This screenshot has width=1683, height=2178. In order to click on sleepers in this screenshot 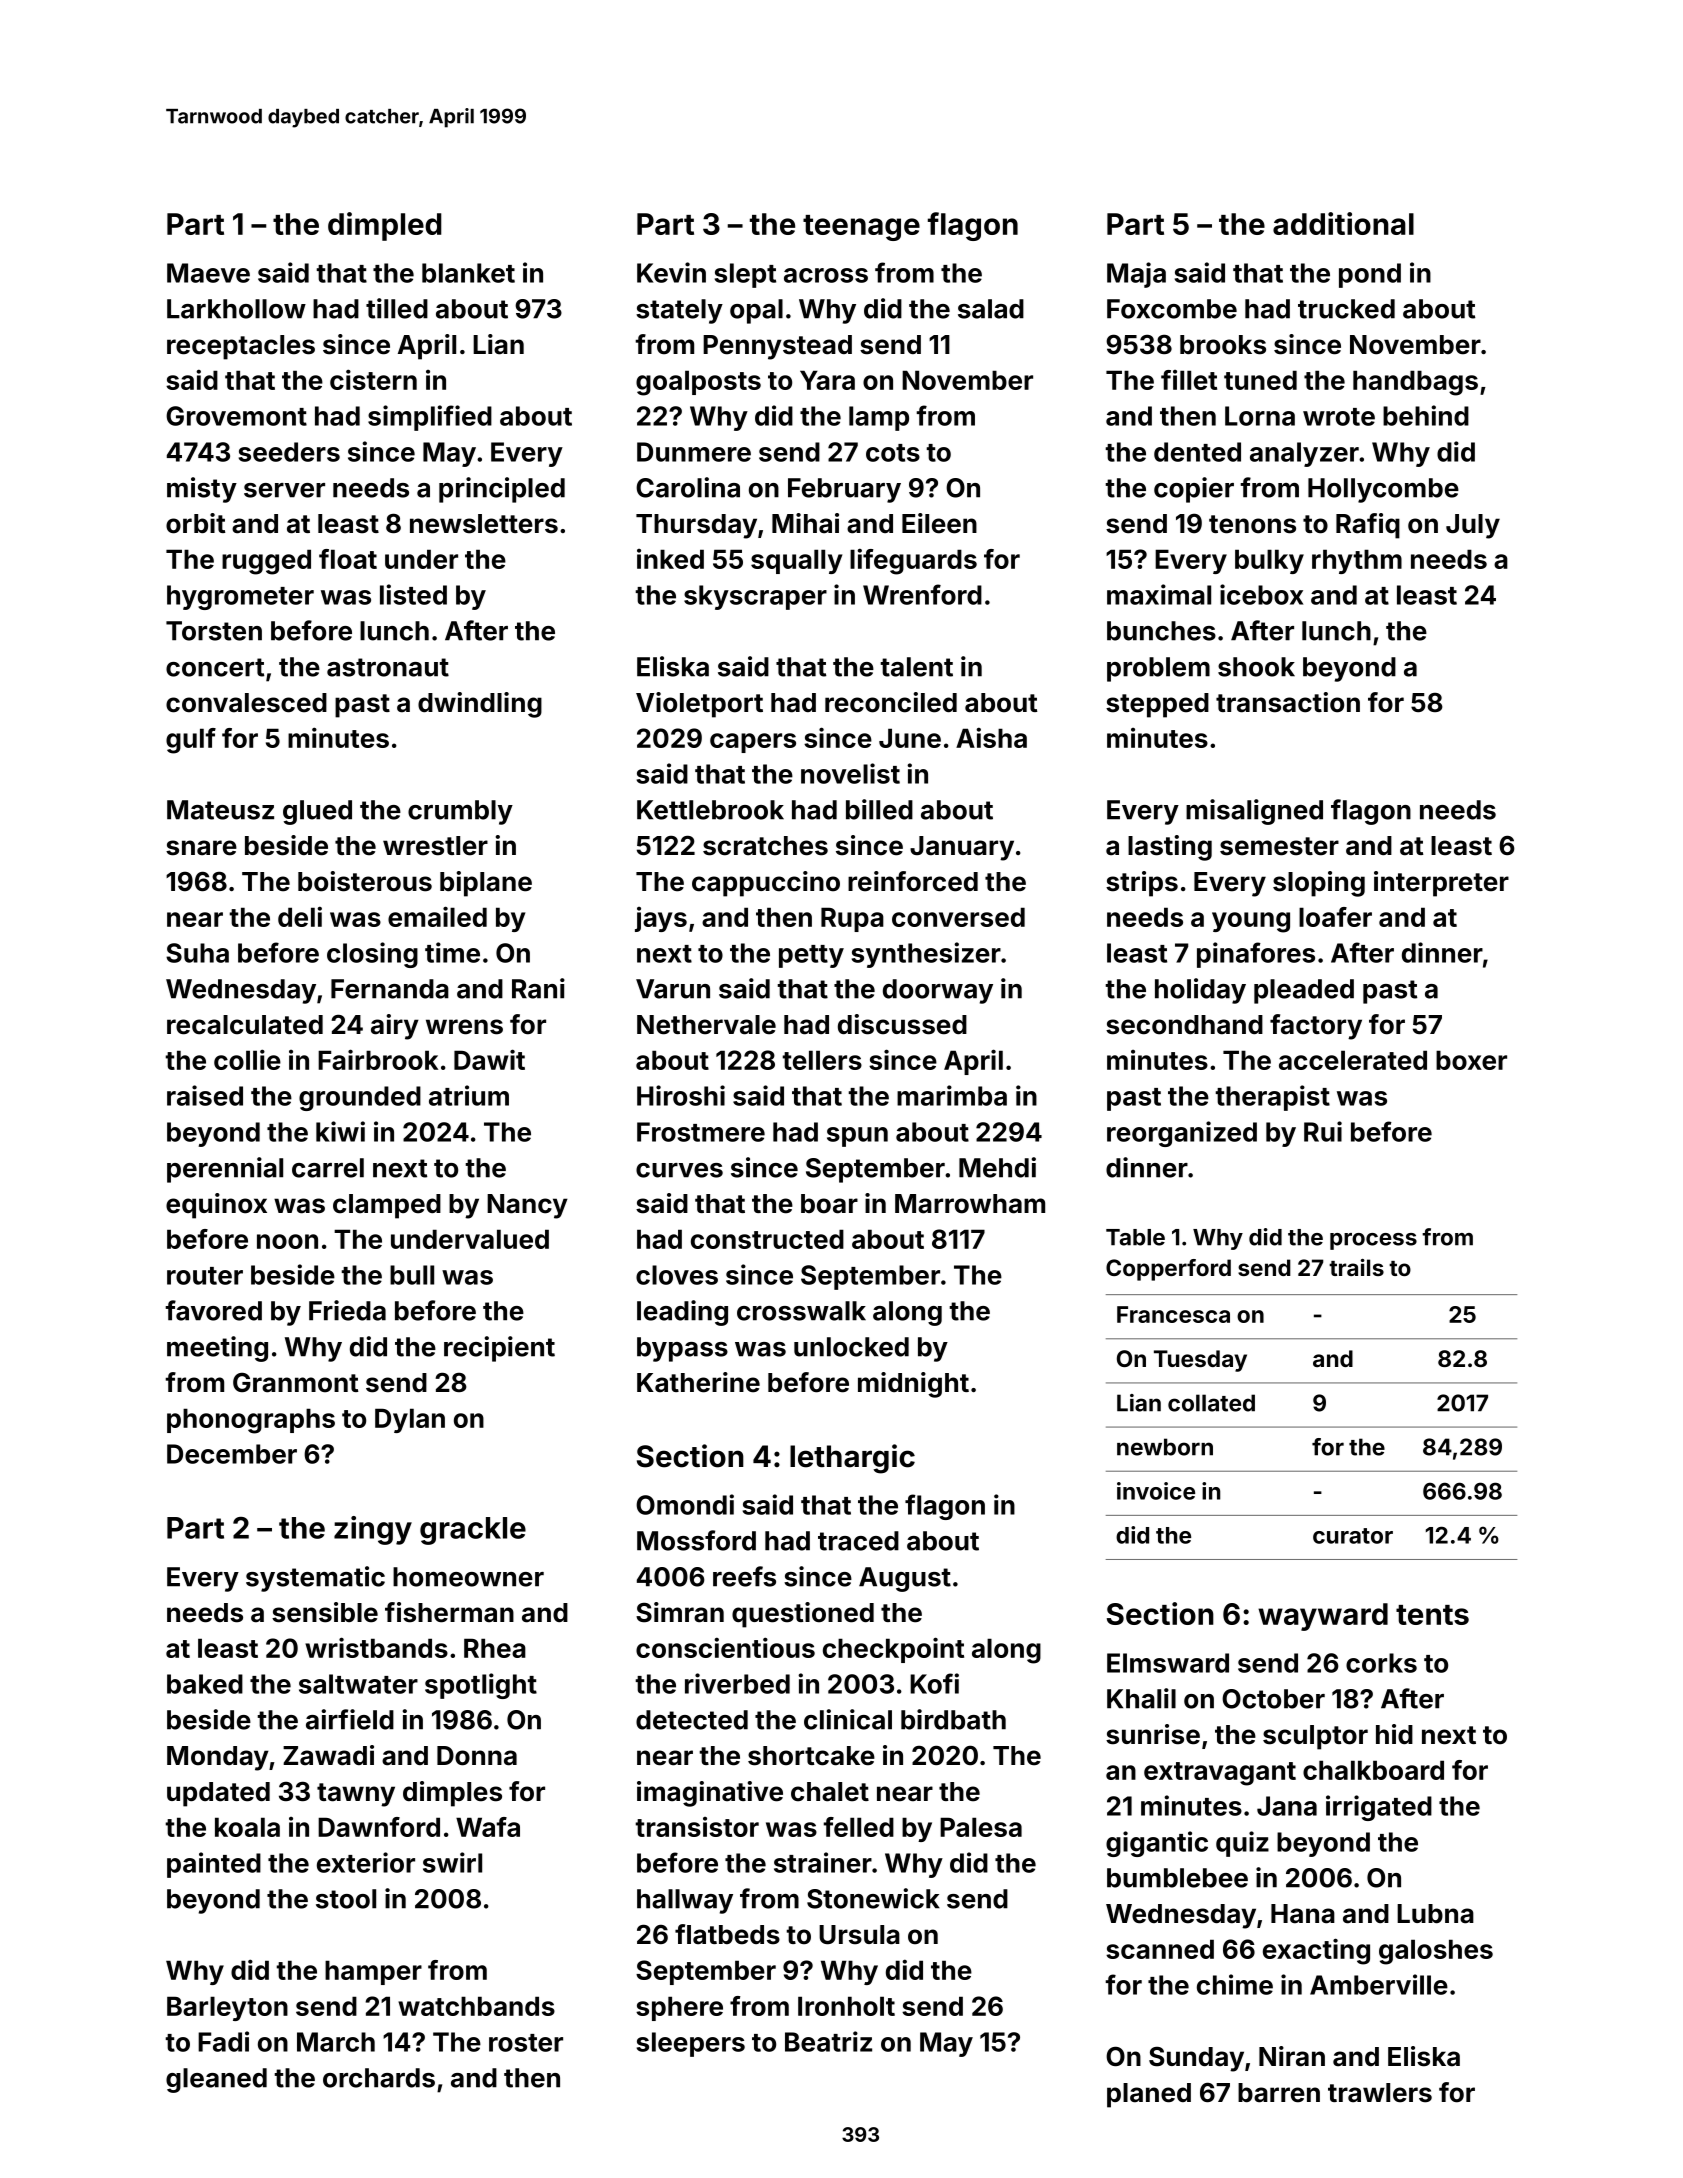, I will do `click(691, 2044)`.
